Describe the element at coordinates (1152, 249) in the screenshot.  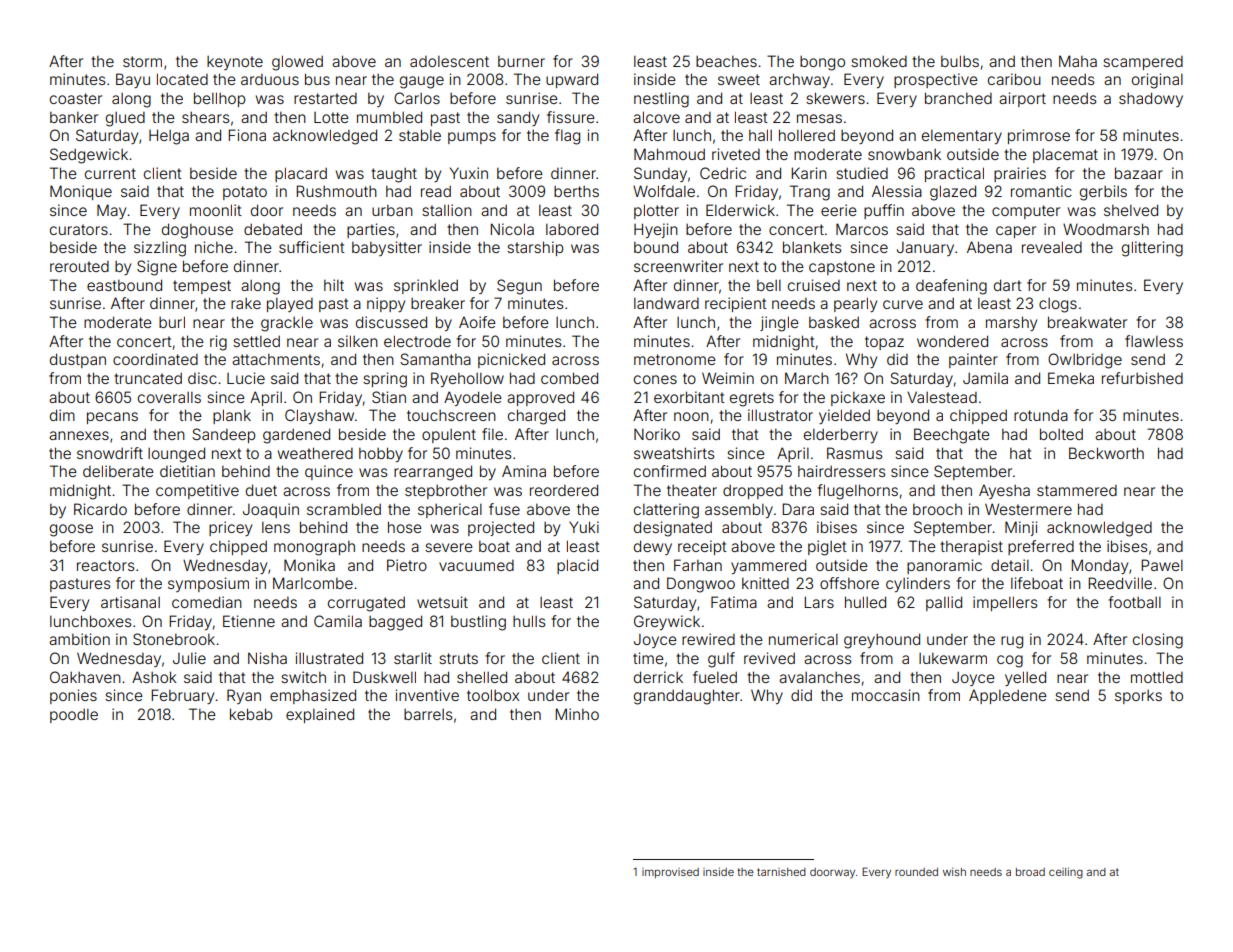
I see `glittering` at that location.
